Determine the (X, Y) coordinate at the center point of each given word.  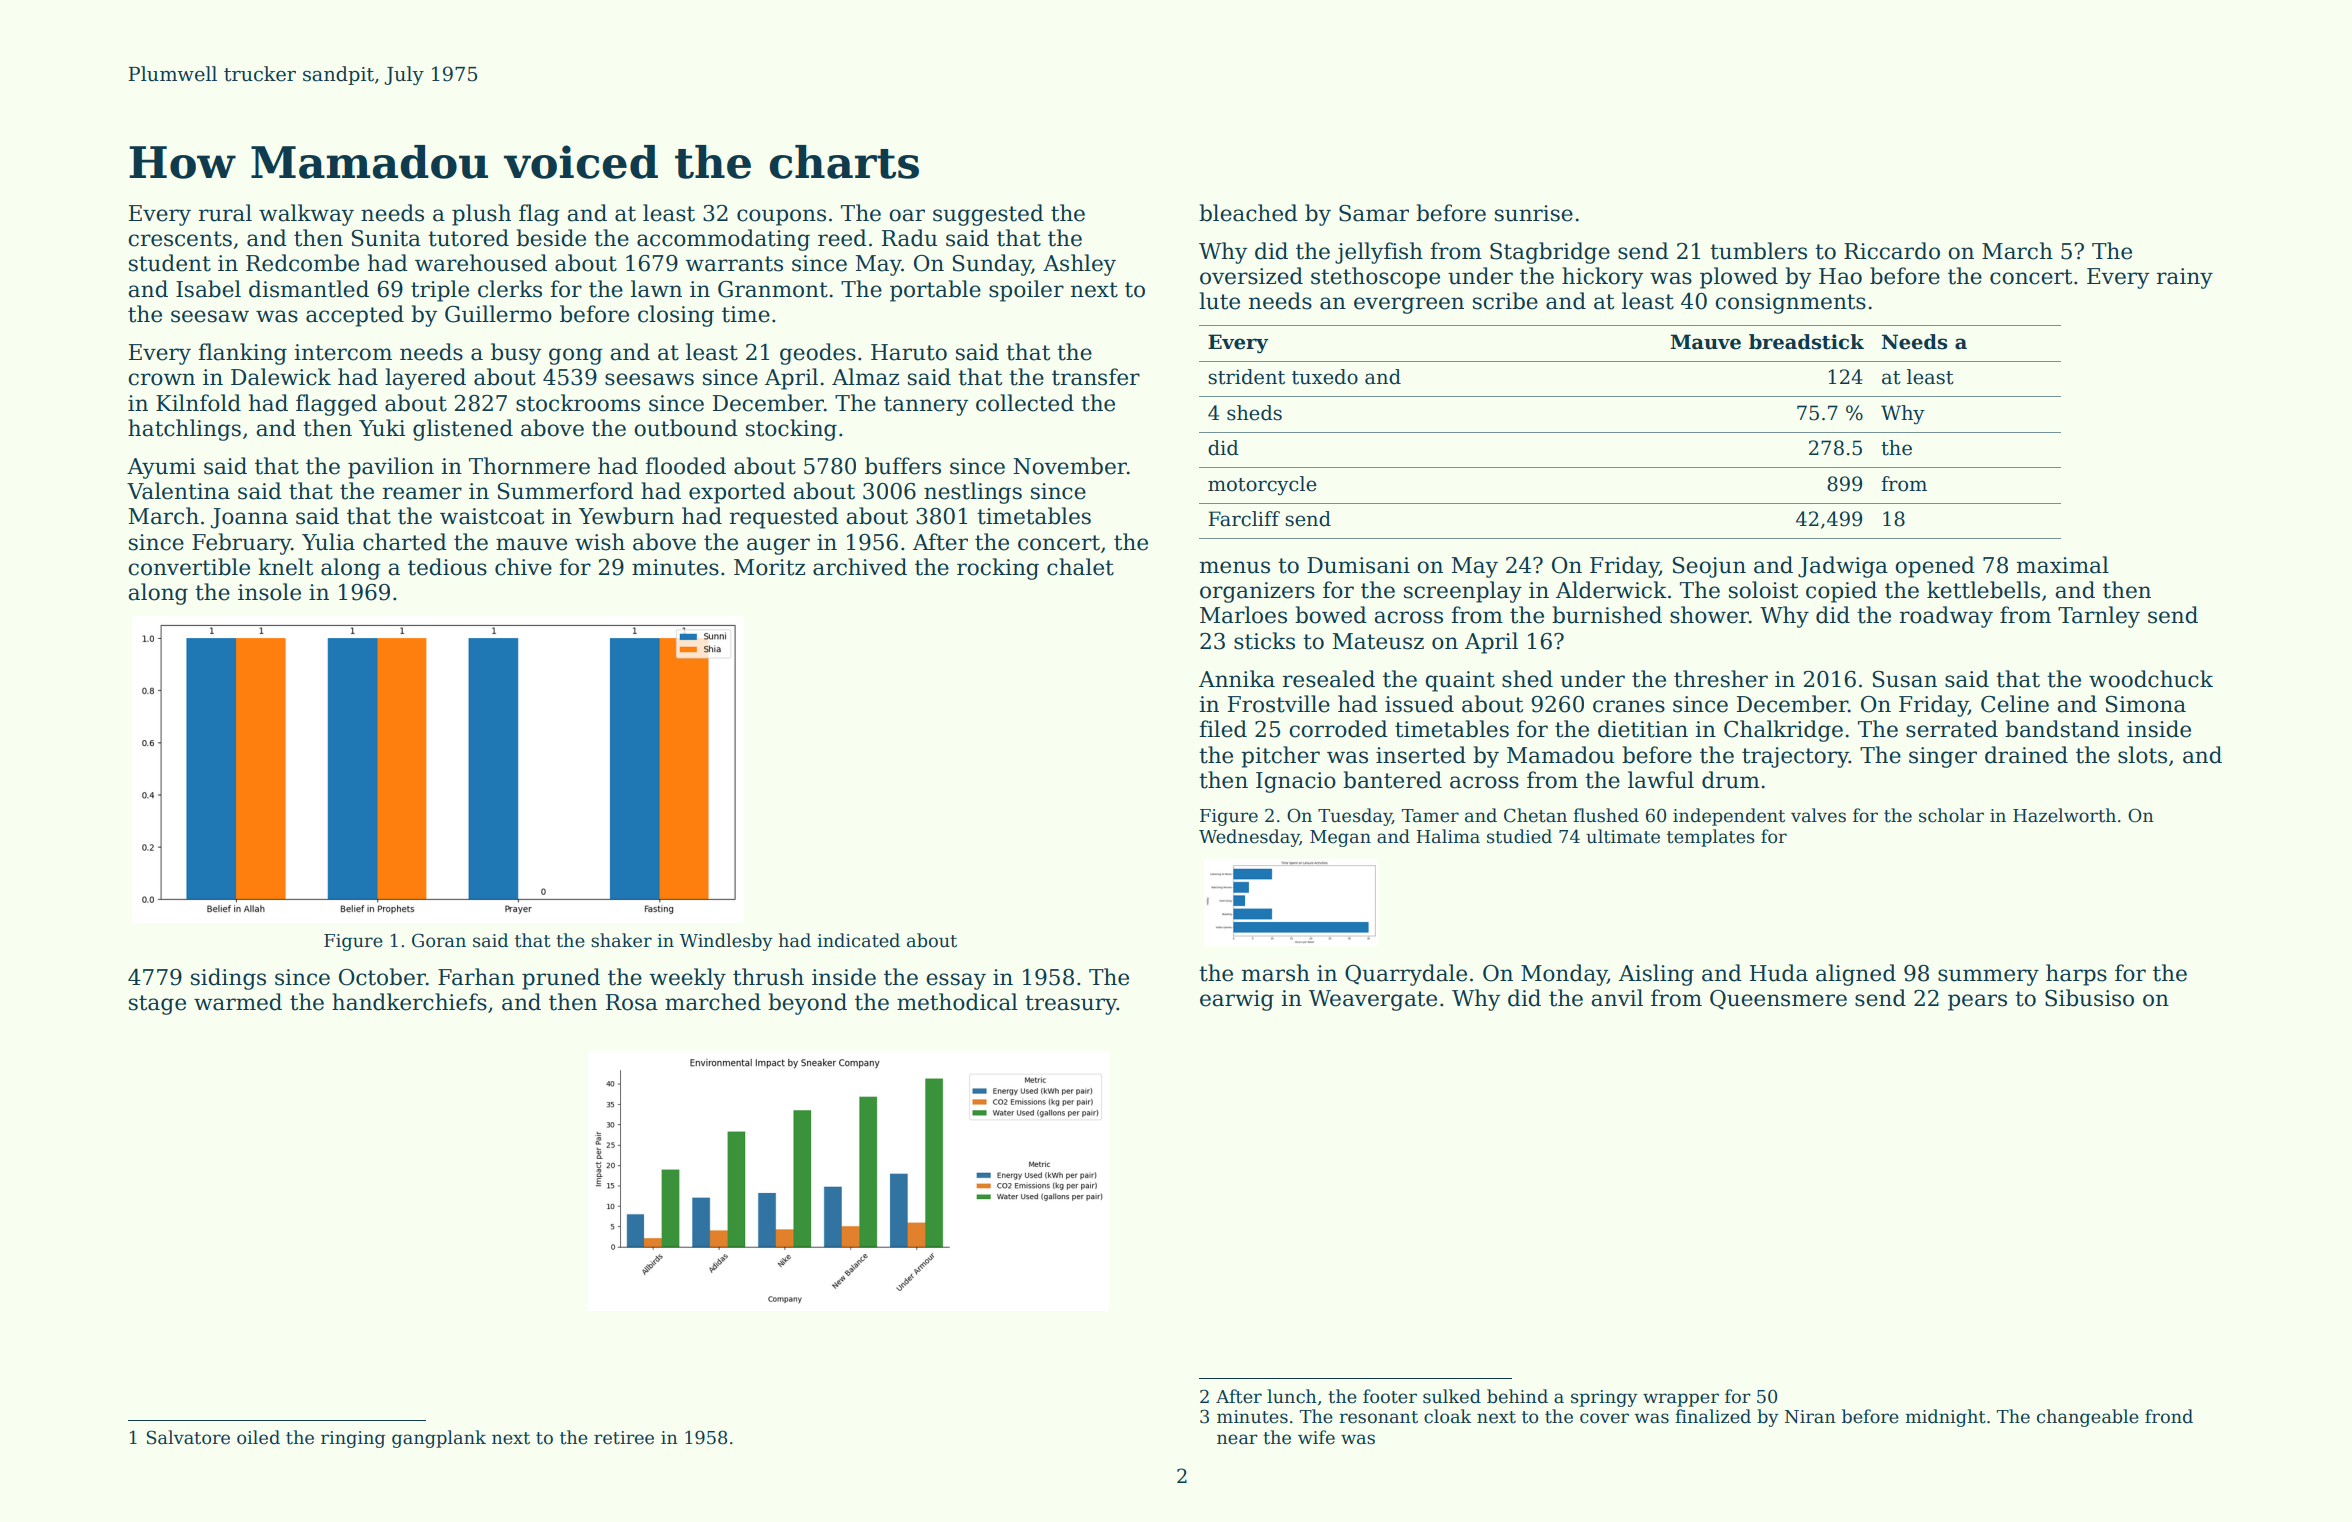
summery (1988, 977)
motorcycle (1262, 485)
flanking (243, 354)
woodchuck (2151, 679)
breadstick (1806, 342)
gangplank (439, 1439)
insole (269, 592)
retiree (624, 1438)
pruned (561, 979)
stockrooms (578, 403)
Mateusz (1378, 641)
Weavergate (1373, 1000)
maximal (2063, 565)
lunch (1292, 1396)
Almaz (865, 377)
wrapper (1681, 1400)
